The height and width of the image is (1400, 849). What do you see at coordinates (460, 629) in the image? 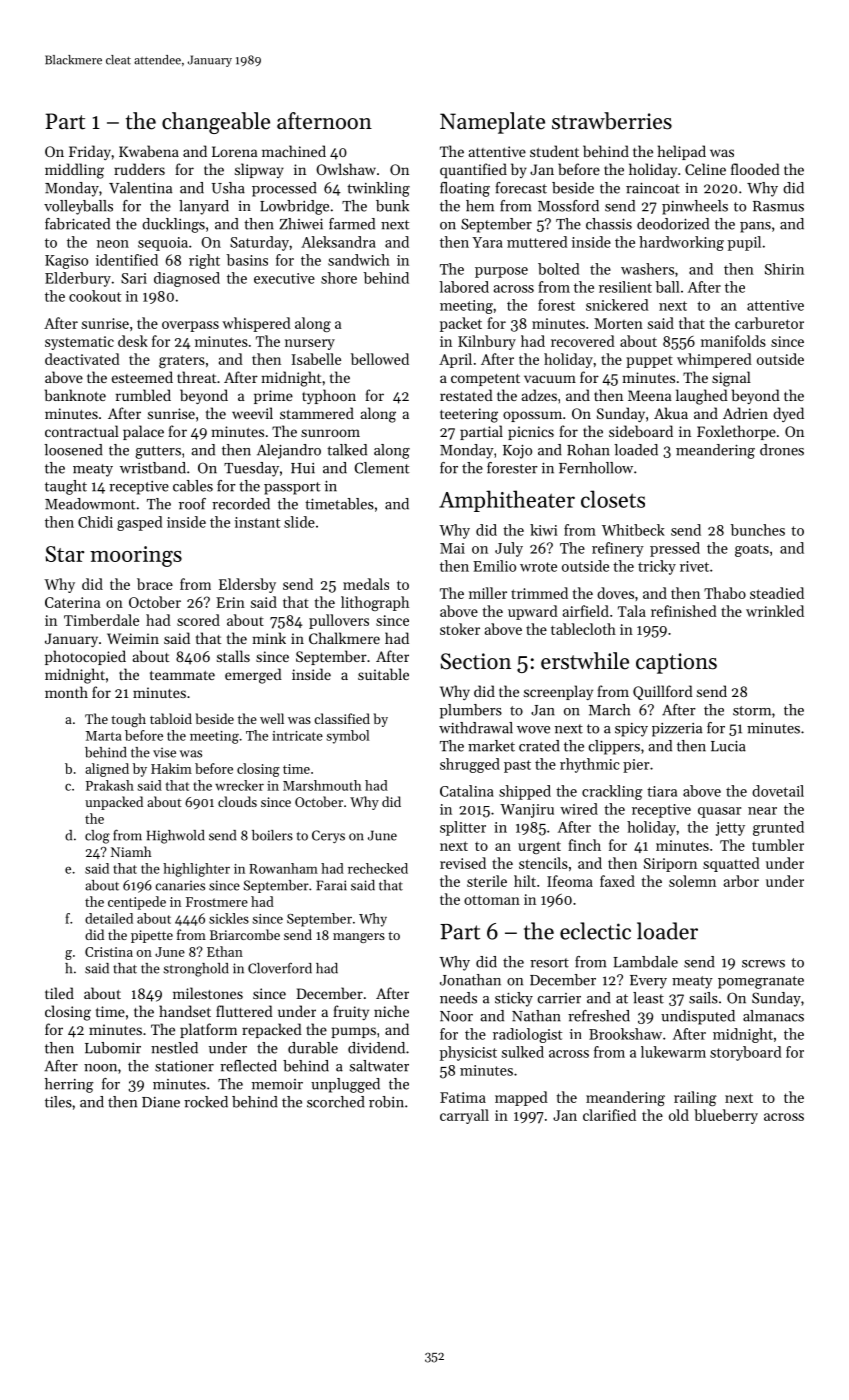
I see `stoker` at bounding box center [460, 629].
